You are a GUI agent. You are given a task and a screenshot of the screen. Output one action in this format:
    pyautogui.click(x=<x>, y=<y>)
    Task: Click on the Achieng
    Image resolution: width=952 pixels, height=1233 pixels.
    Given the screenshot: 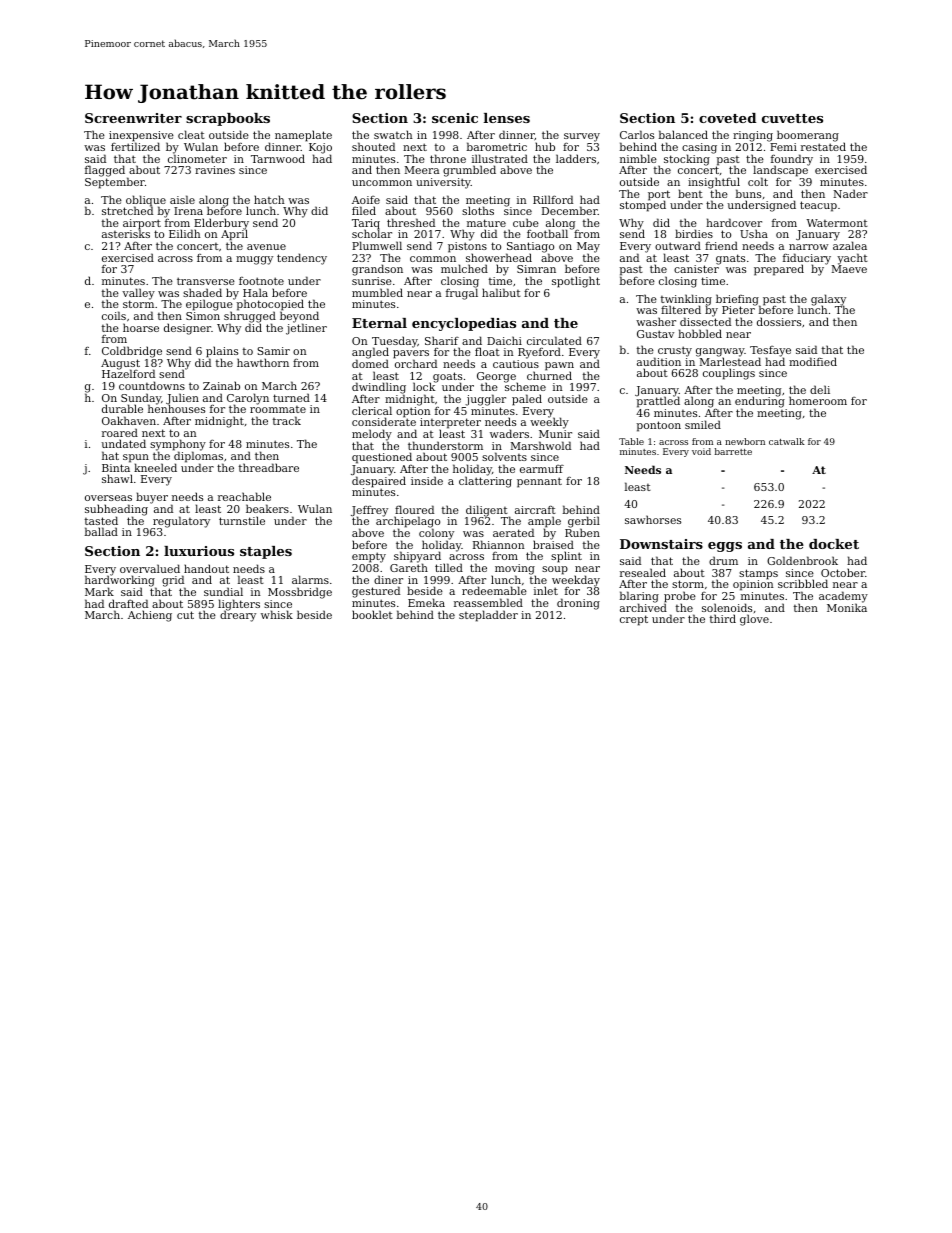 What is the action you would take?
    pyautogui.click(x=150, y=616)
